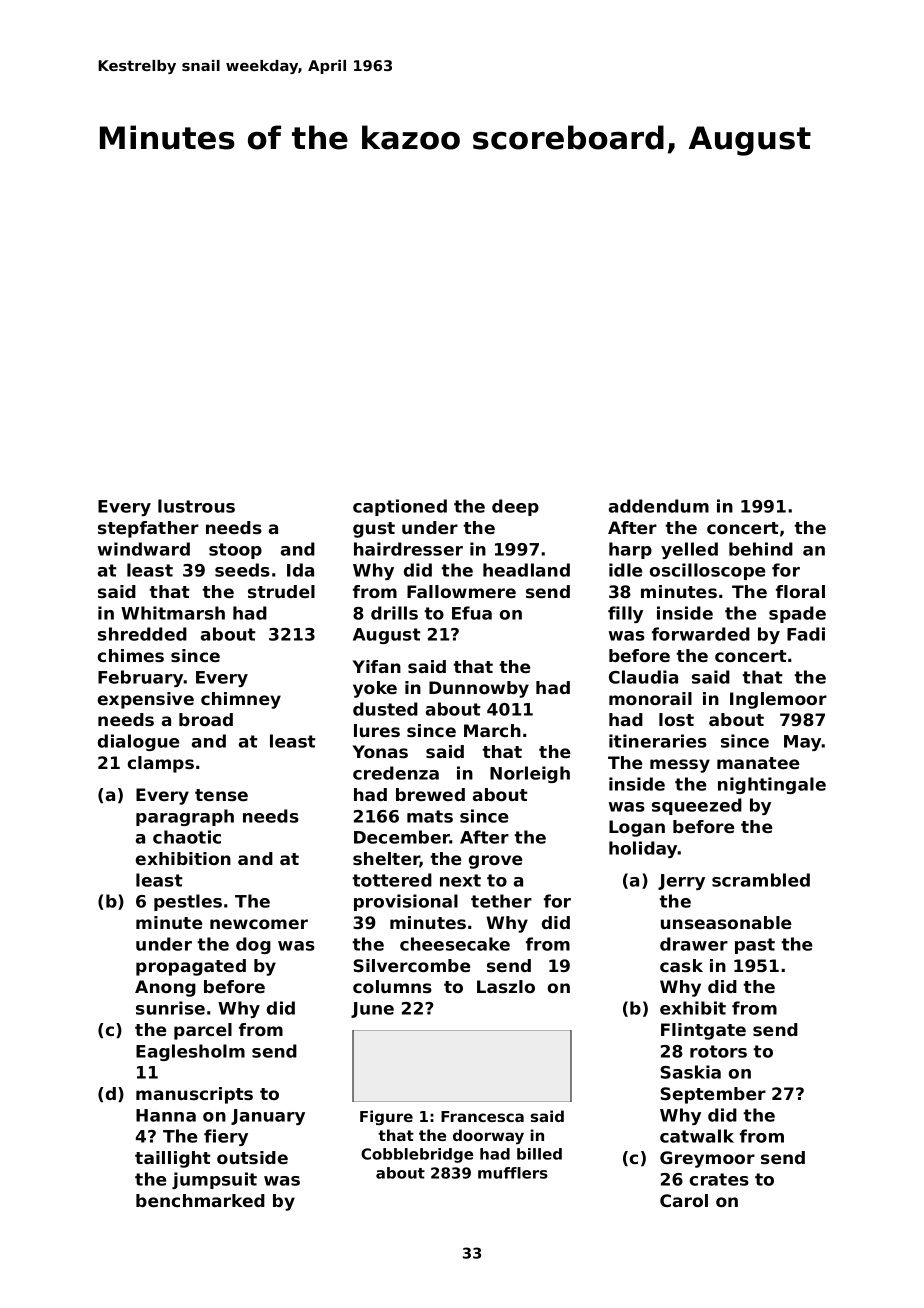  Describe the element at coordinates (659, 506) in the image. I see `addendum` at that location.
